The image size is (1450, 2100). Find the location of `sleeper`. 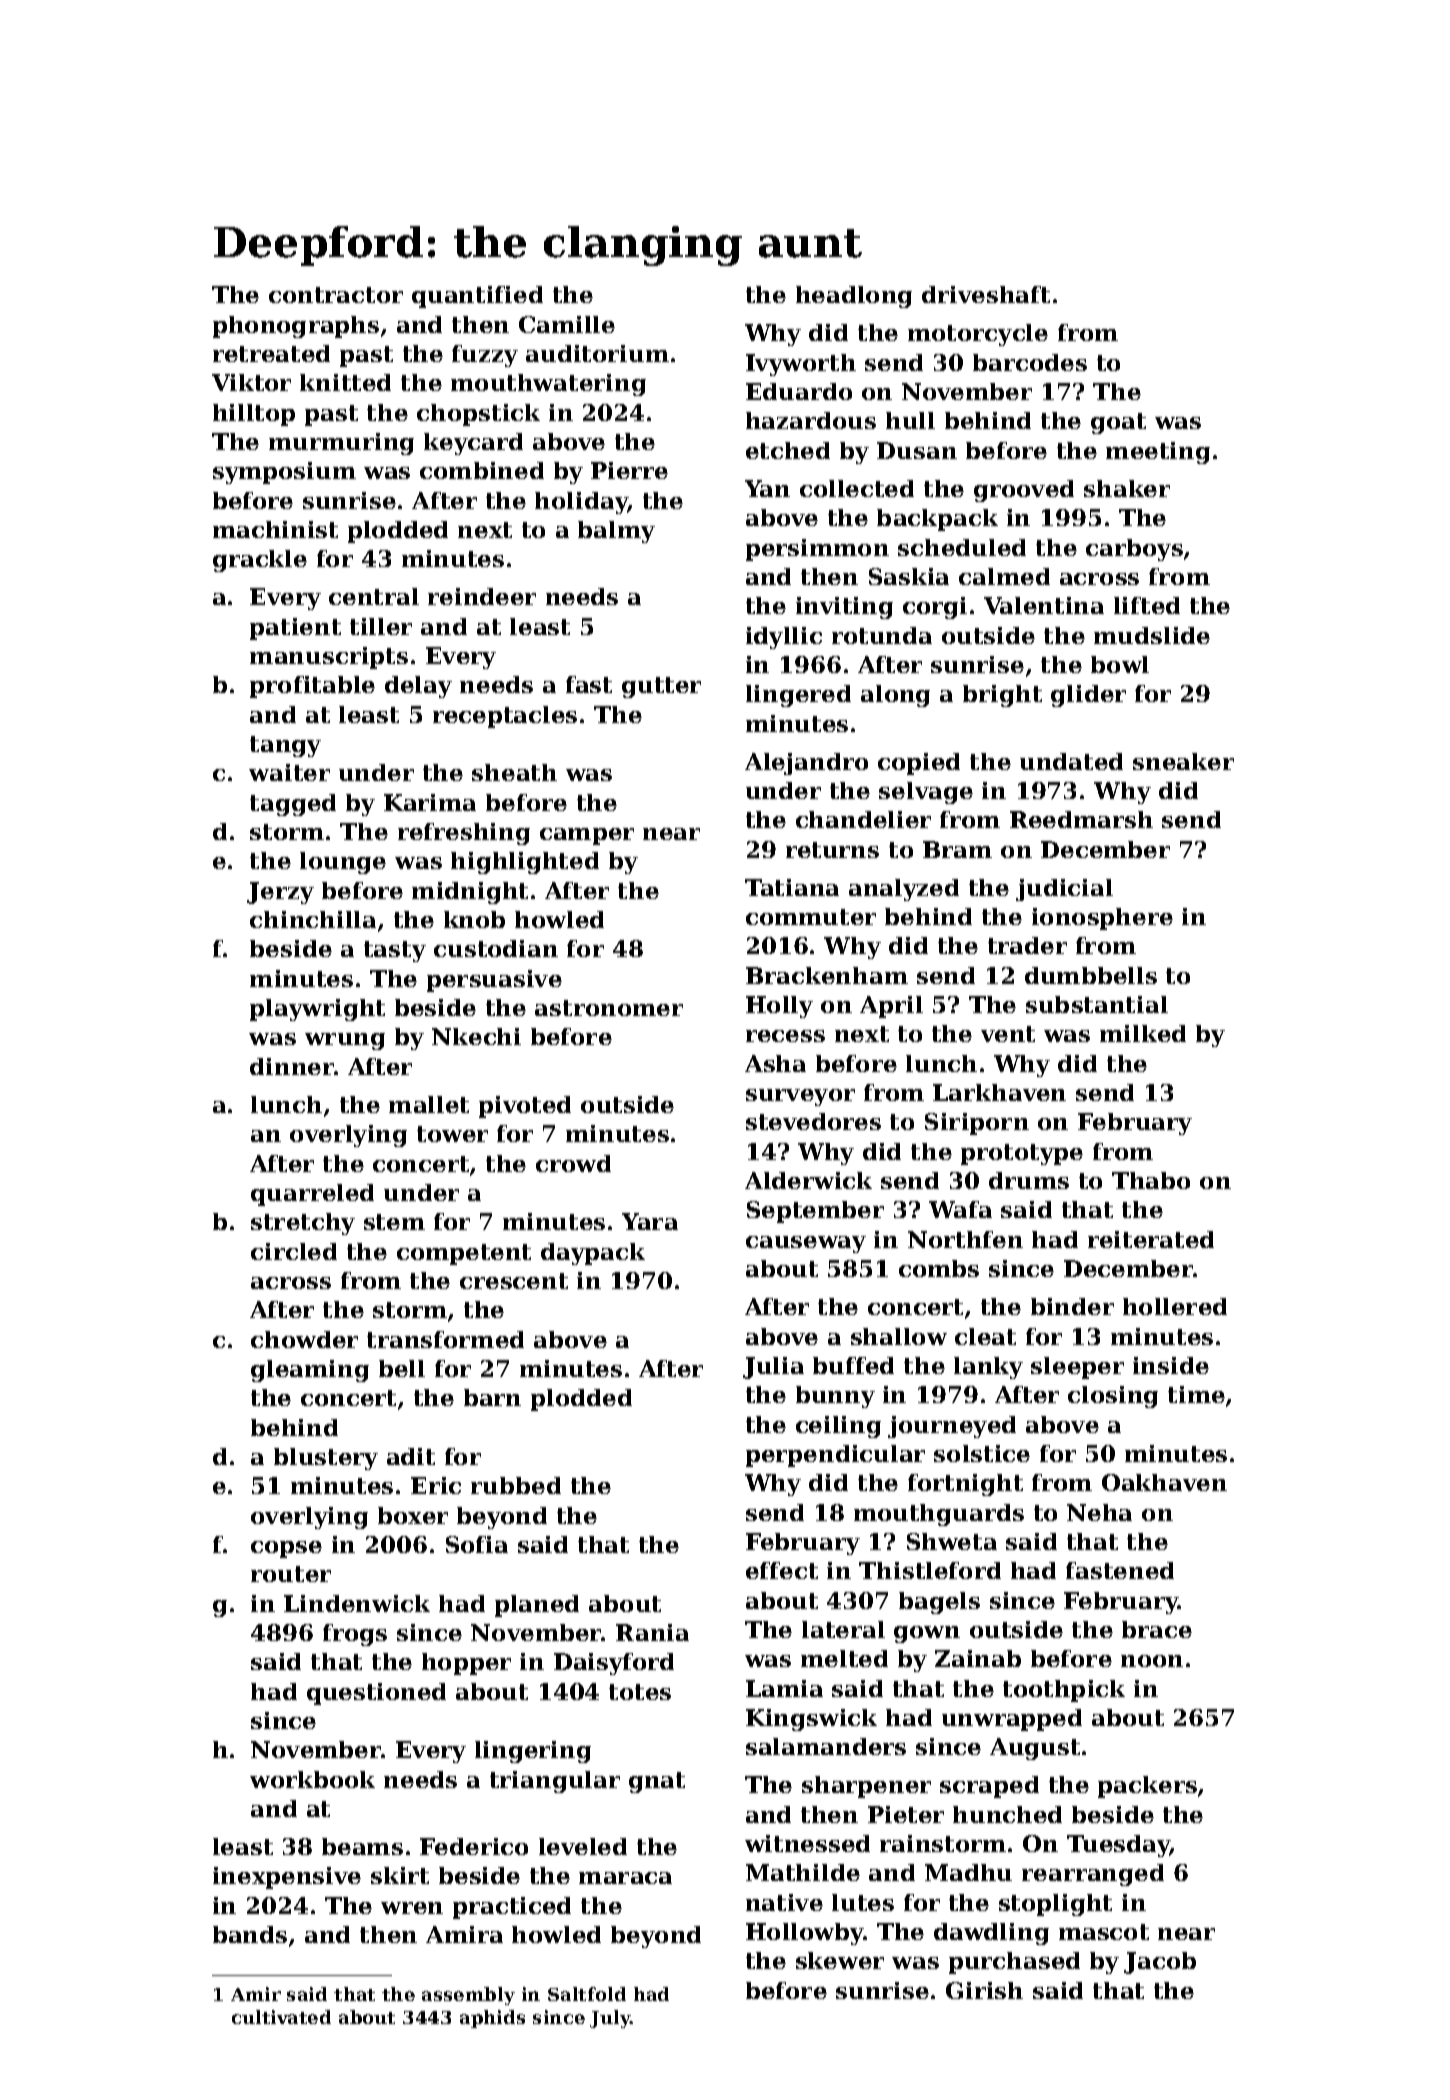

sleeper is located at coordinates (1077, 1368).
